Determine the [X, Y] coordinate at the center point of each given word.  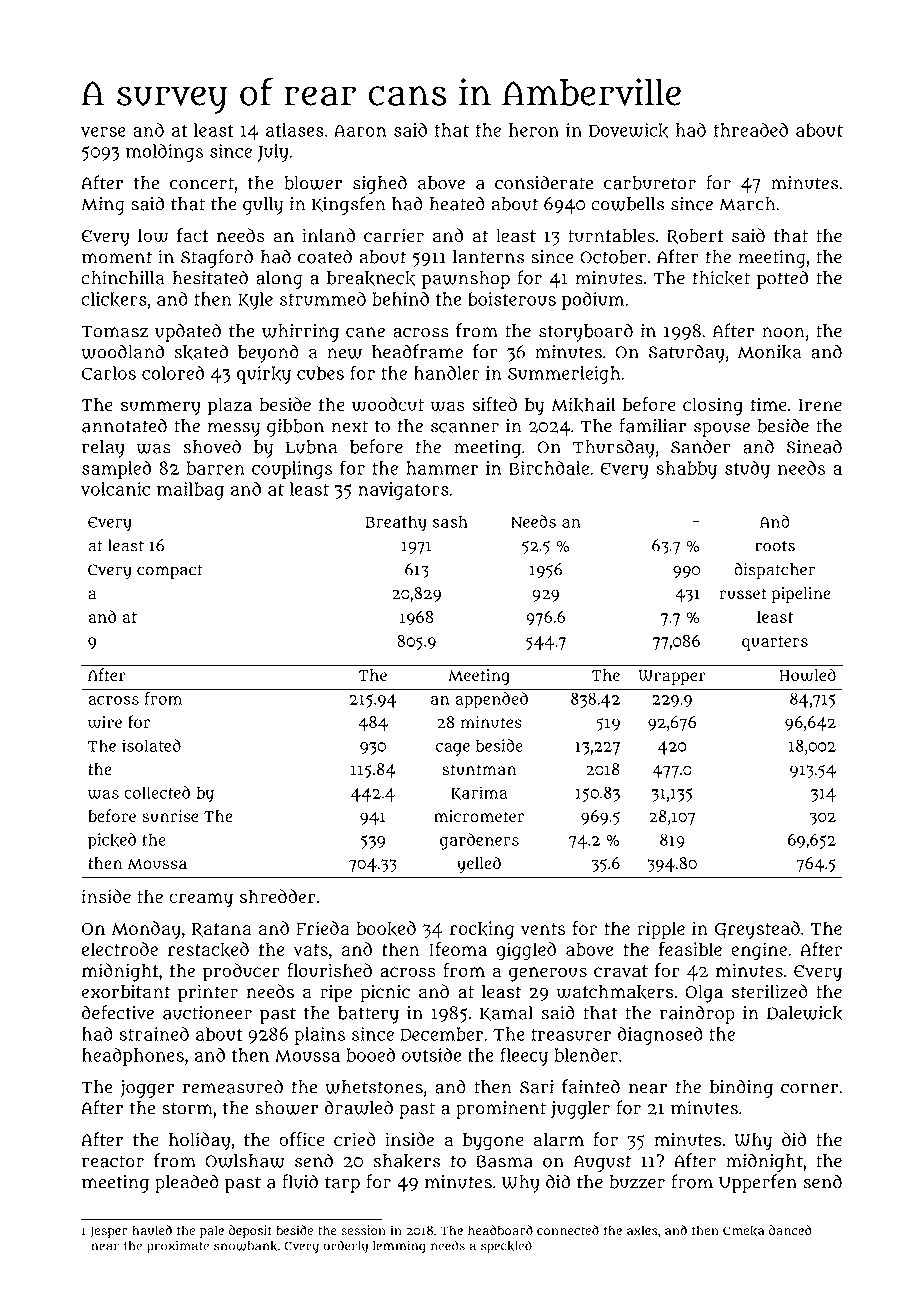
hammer [442, 468]
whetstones [374, 1087]
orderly [345, 1247]
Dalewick [805, 1013]
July [273, 153]
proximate [178, 1247]
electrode [120, 949]
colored [173, 373]
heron [534, 130]
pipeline [801, 595]
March [747, 204]
